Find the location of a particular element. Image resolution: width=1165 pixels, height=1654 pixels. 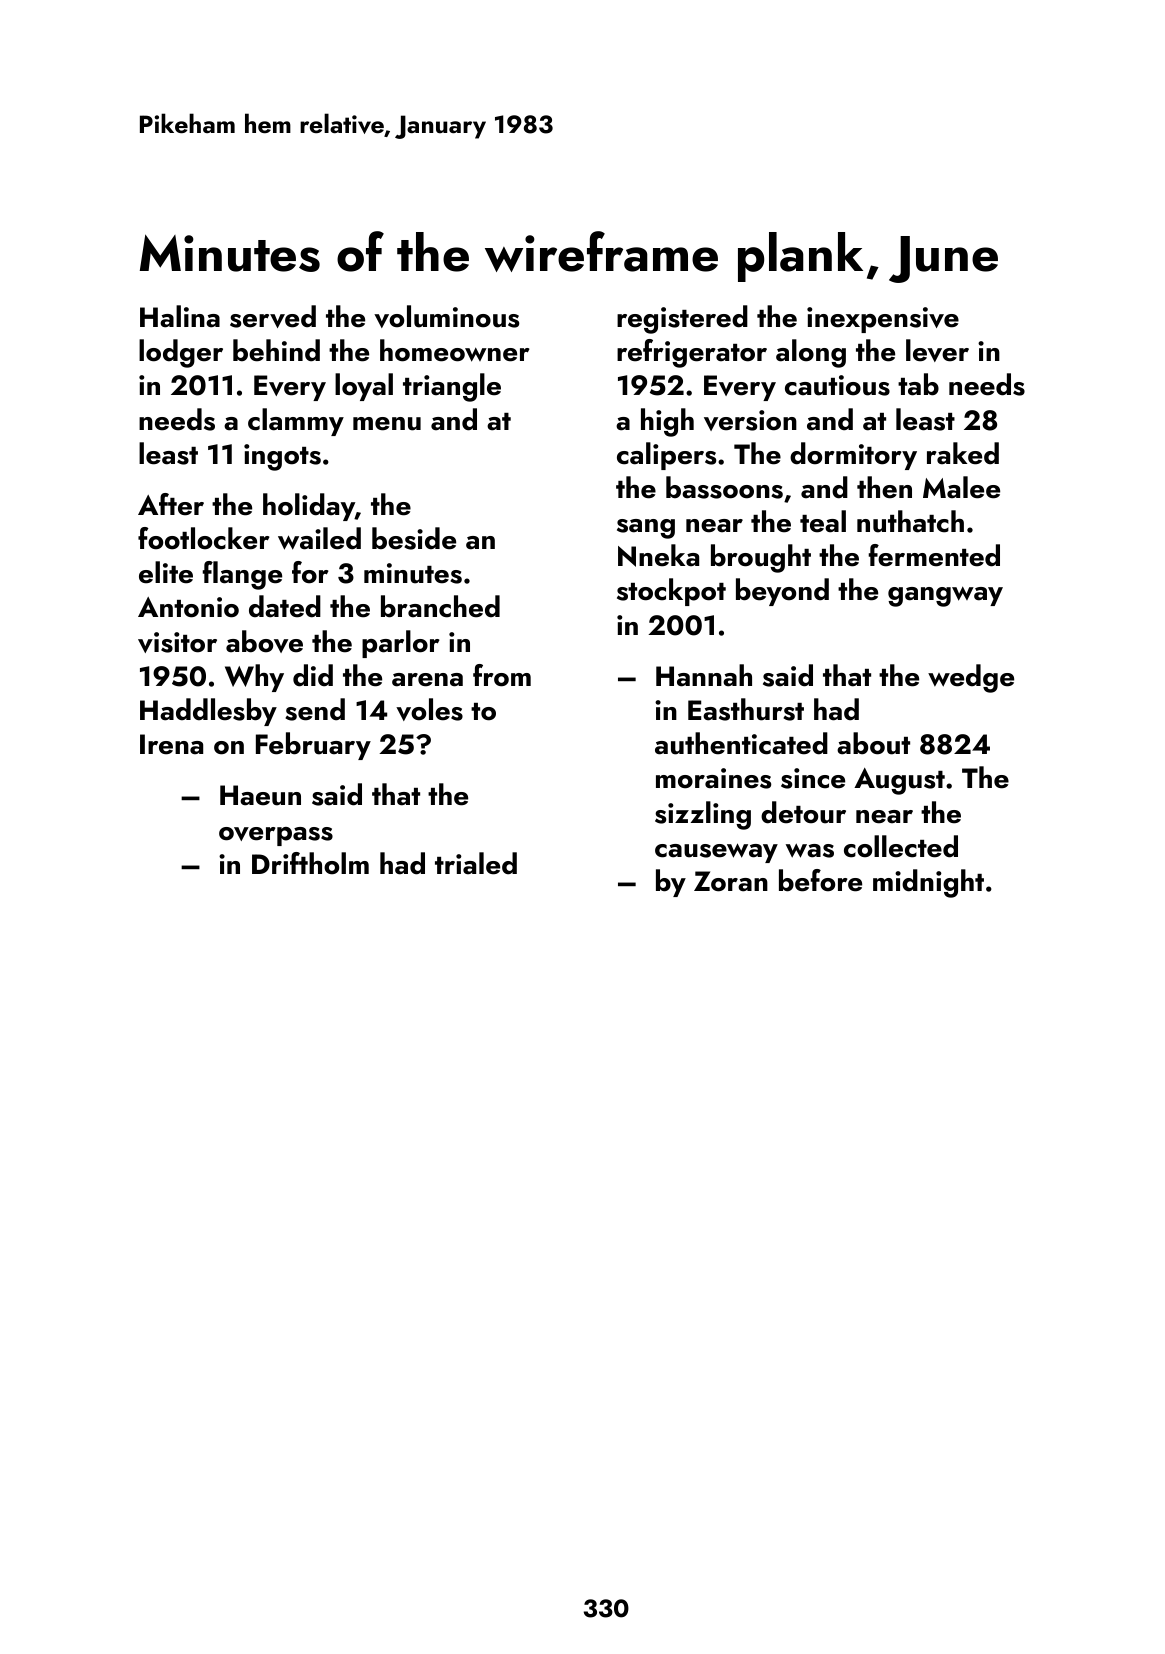

voluminous is located at coordinates (446, 316).
